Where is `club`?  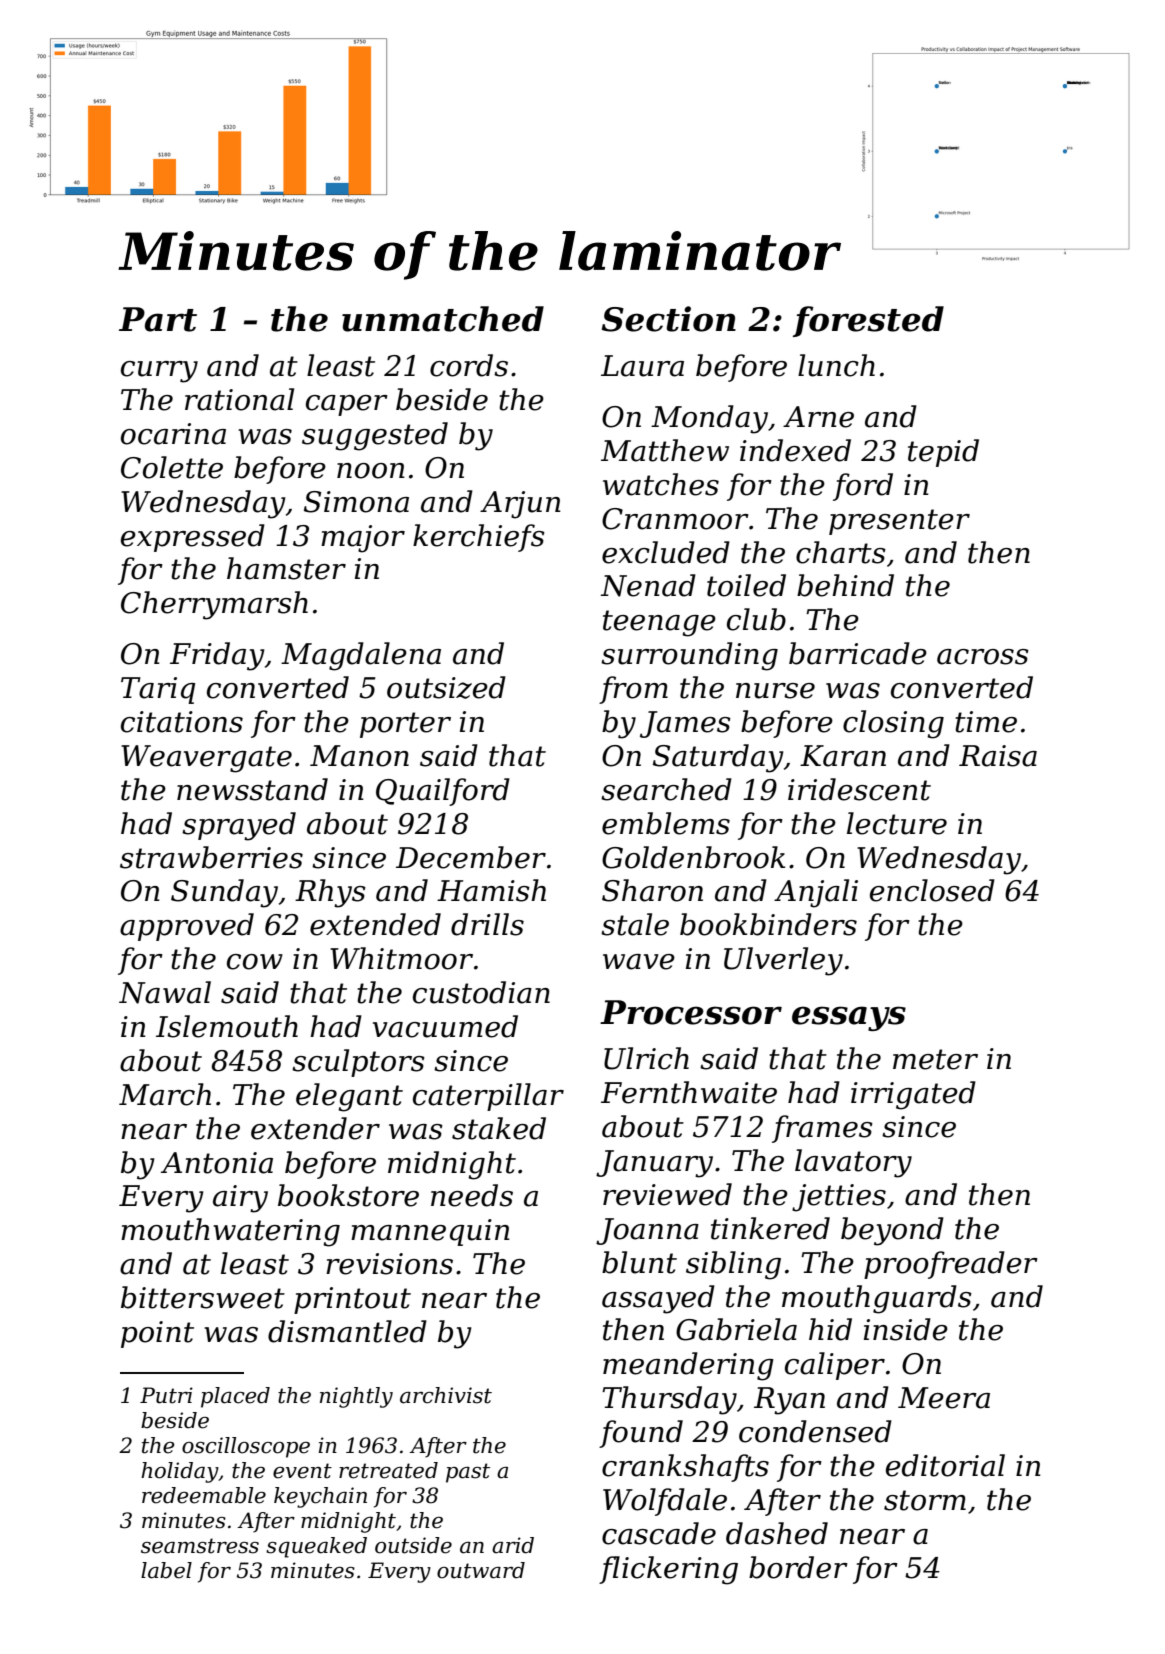
club is located at coordinates (756, 619).
